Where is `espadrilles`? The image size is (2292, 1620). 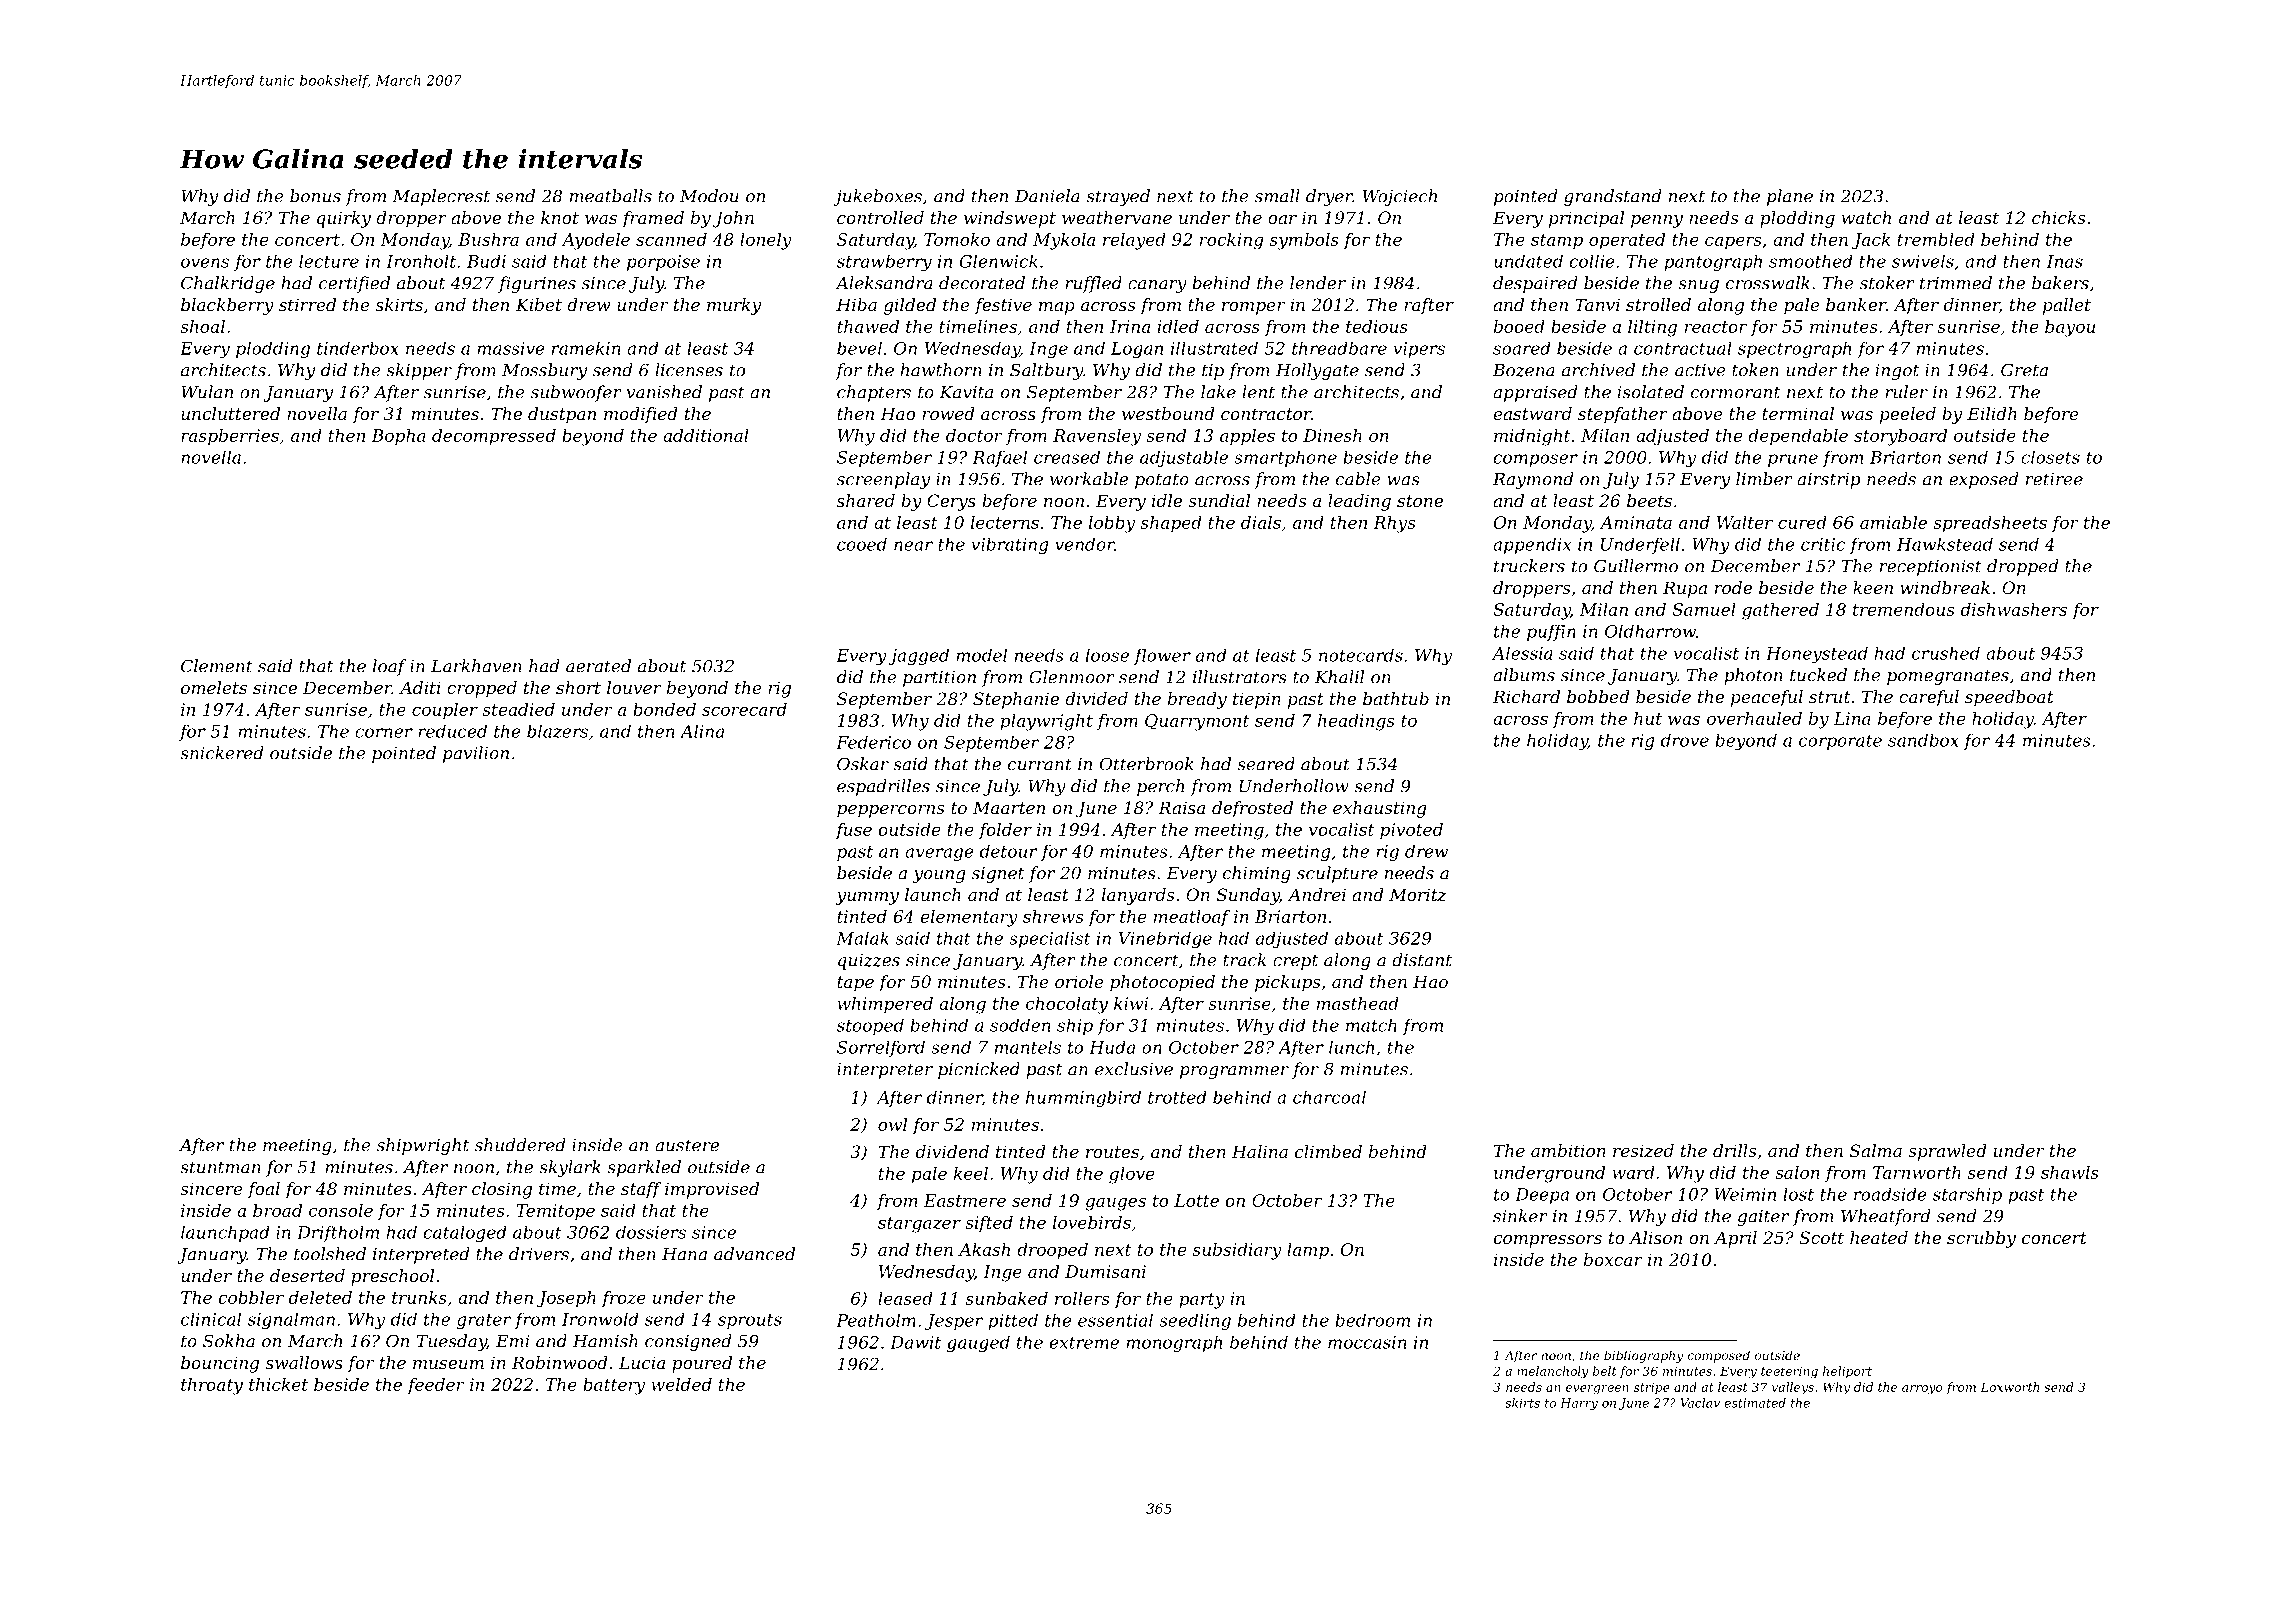 espadrilles is located at coordinates (883, 787).
